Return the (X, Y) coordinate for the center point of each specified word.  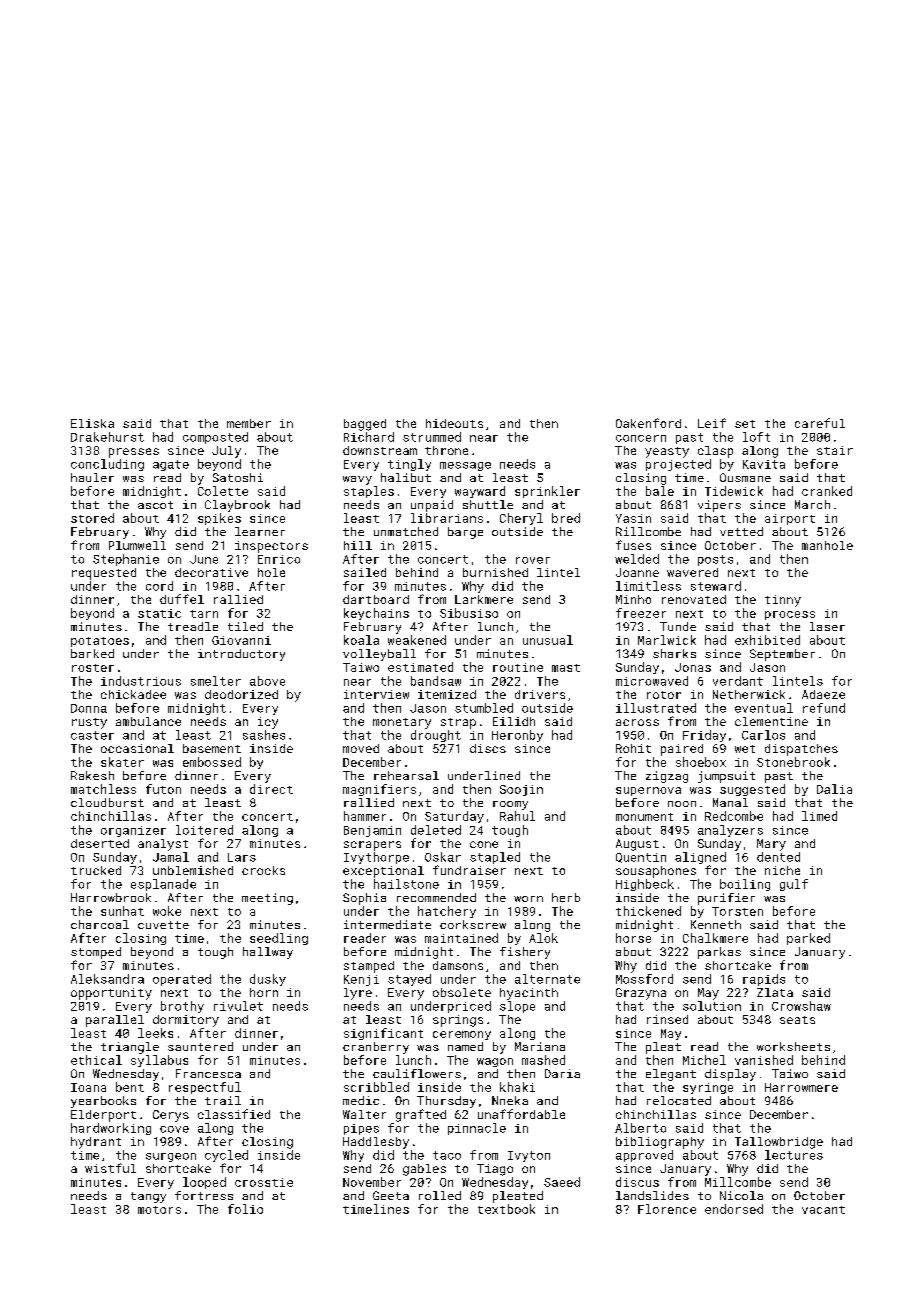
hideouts (454, 423)
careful (820, 423)
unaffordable (521, 1114)
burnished (495, 572)
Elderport (103, 1116)
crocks (263, 870)
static (159, 613)
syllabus (159, 1061)
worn (528, 899)
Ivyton (529, 1156)
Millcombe (738, 1182)
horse (633, 938)
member (249, 423)
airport (790, 519)
